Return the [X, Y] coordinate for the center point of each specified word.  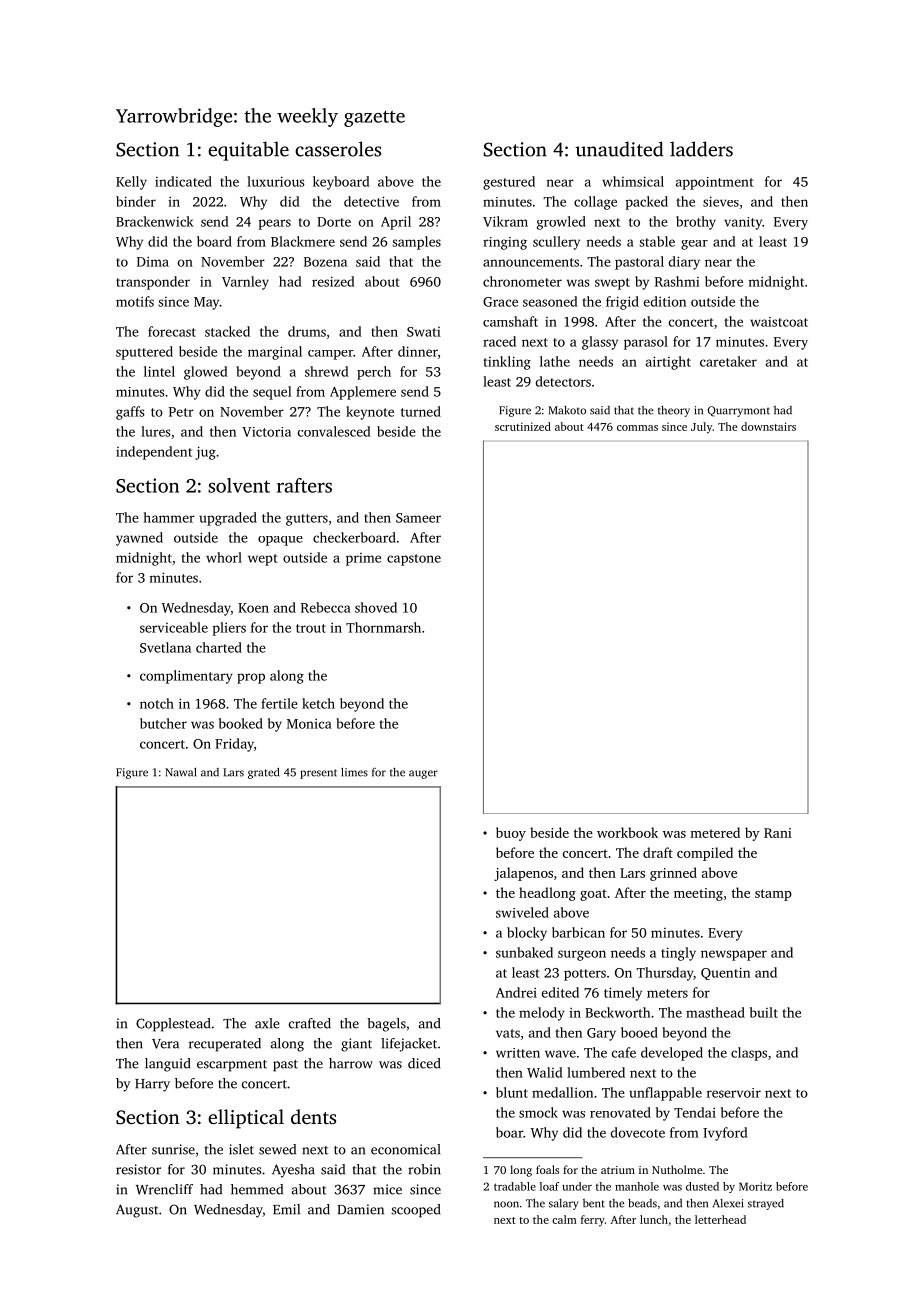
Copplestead [173, 1025]
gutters [307, 520]
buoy [511, 834]
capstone [414, 560]
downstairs [768, 426]
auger [423, 774]
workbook [627, 832]
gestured [509, 183]
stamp [773, 895]
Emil [286, 1209]
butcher [163, 723]
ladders [701, 149]
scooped [416, 1211]
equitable [248, 151]
